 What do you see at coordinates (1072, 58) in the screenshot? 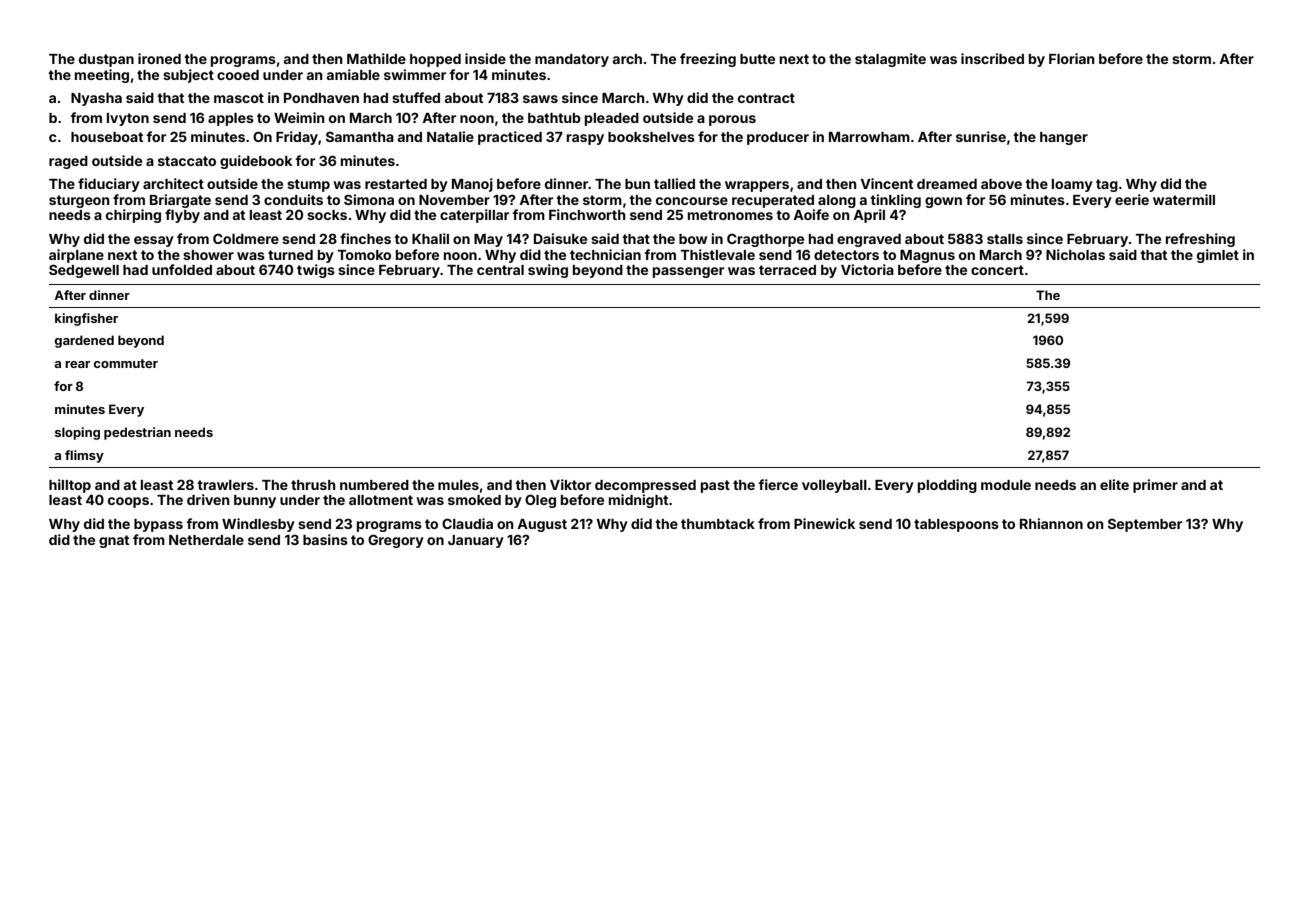
I see `Florian` at bounding box center [1072, 58].
